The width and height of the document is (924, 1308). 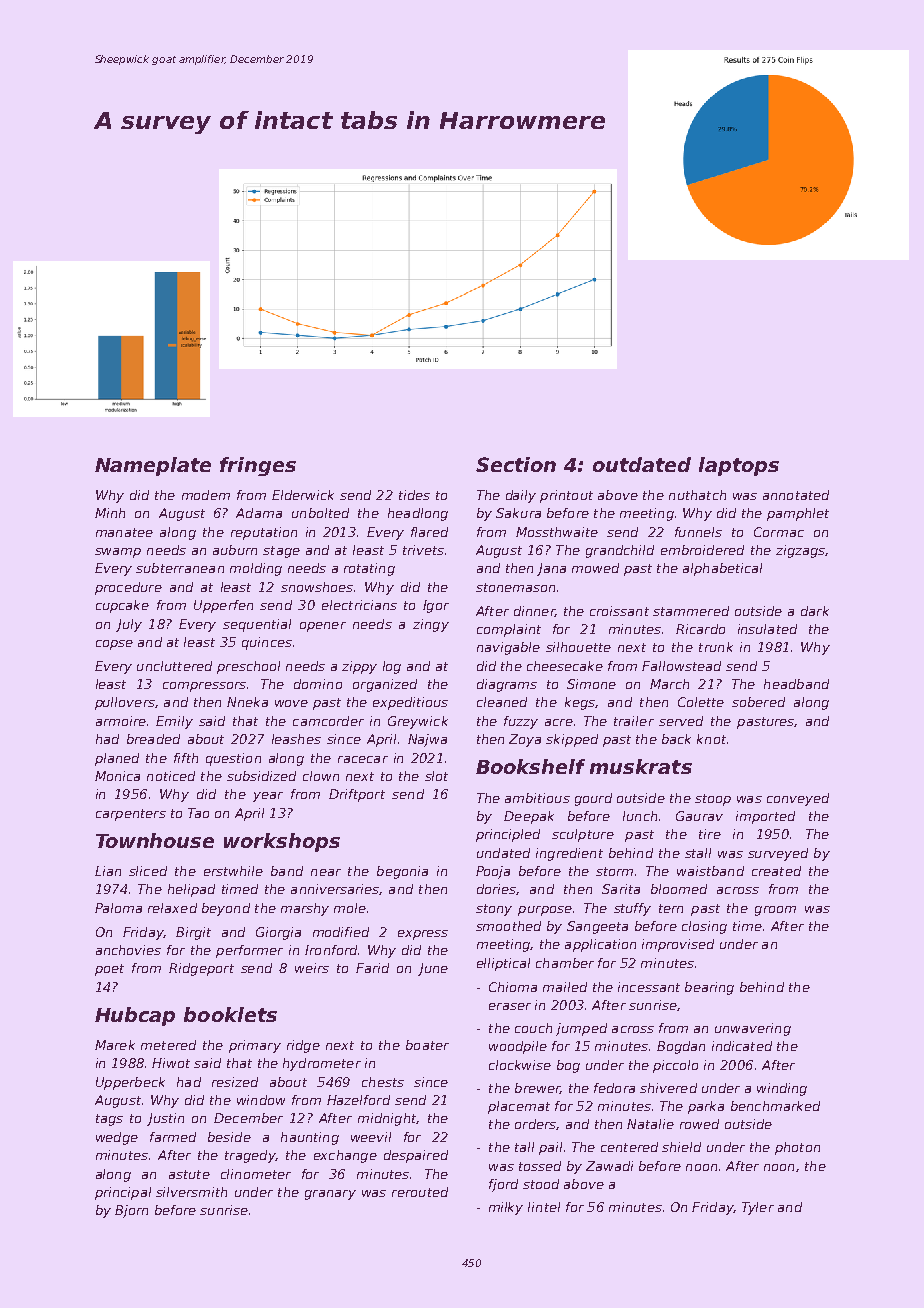 I want to click on sliced, so click(x=148, y=871).
